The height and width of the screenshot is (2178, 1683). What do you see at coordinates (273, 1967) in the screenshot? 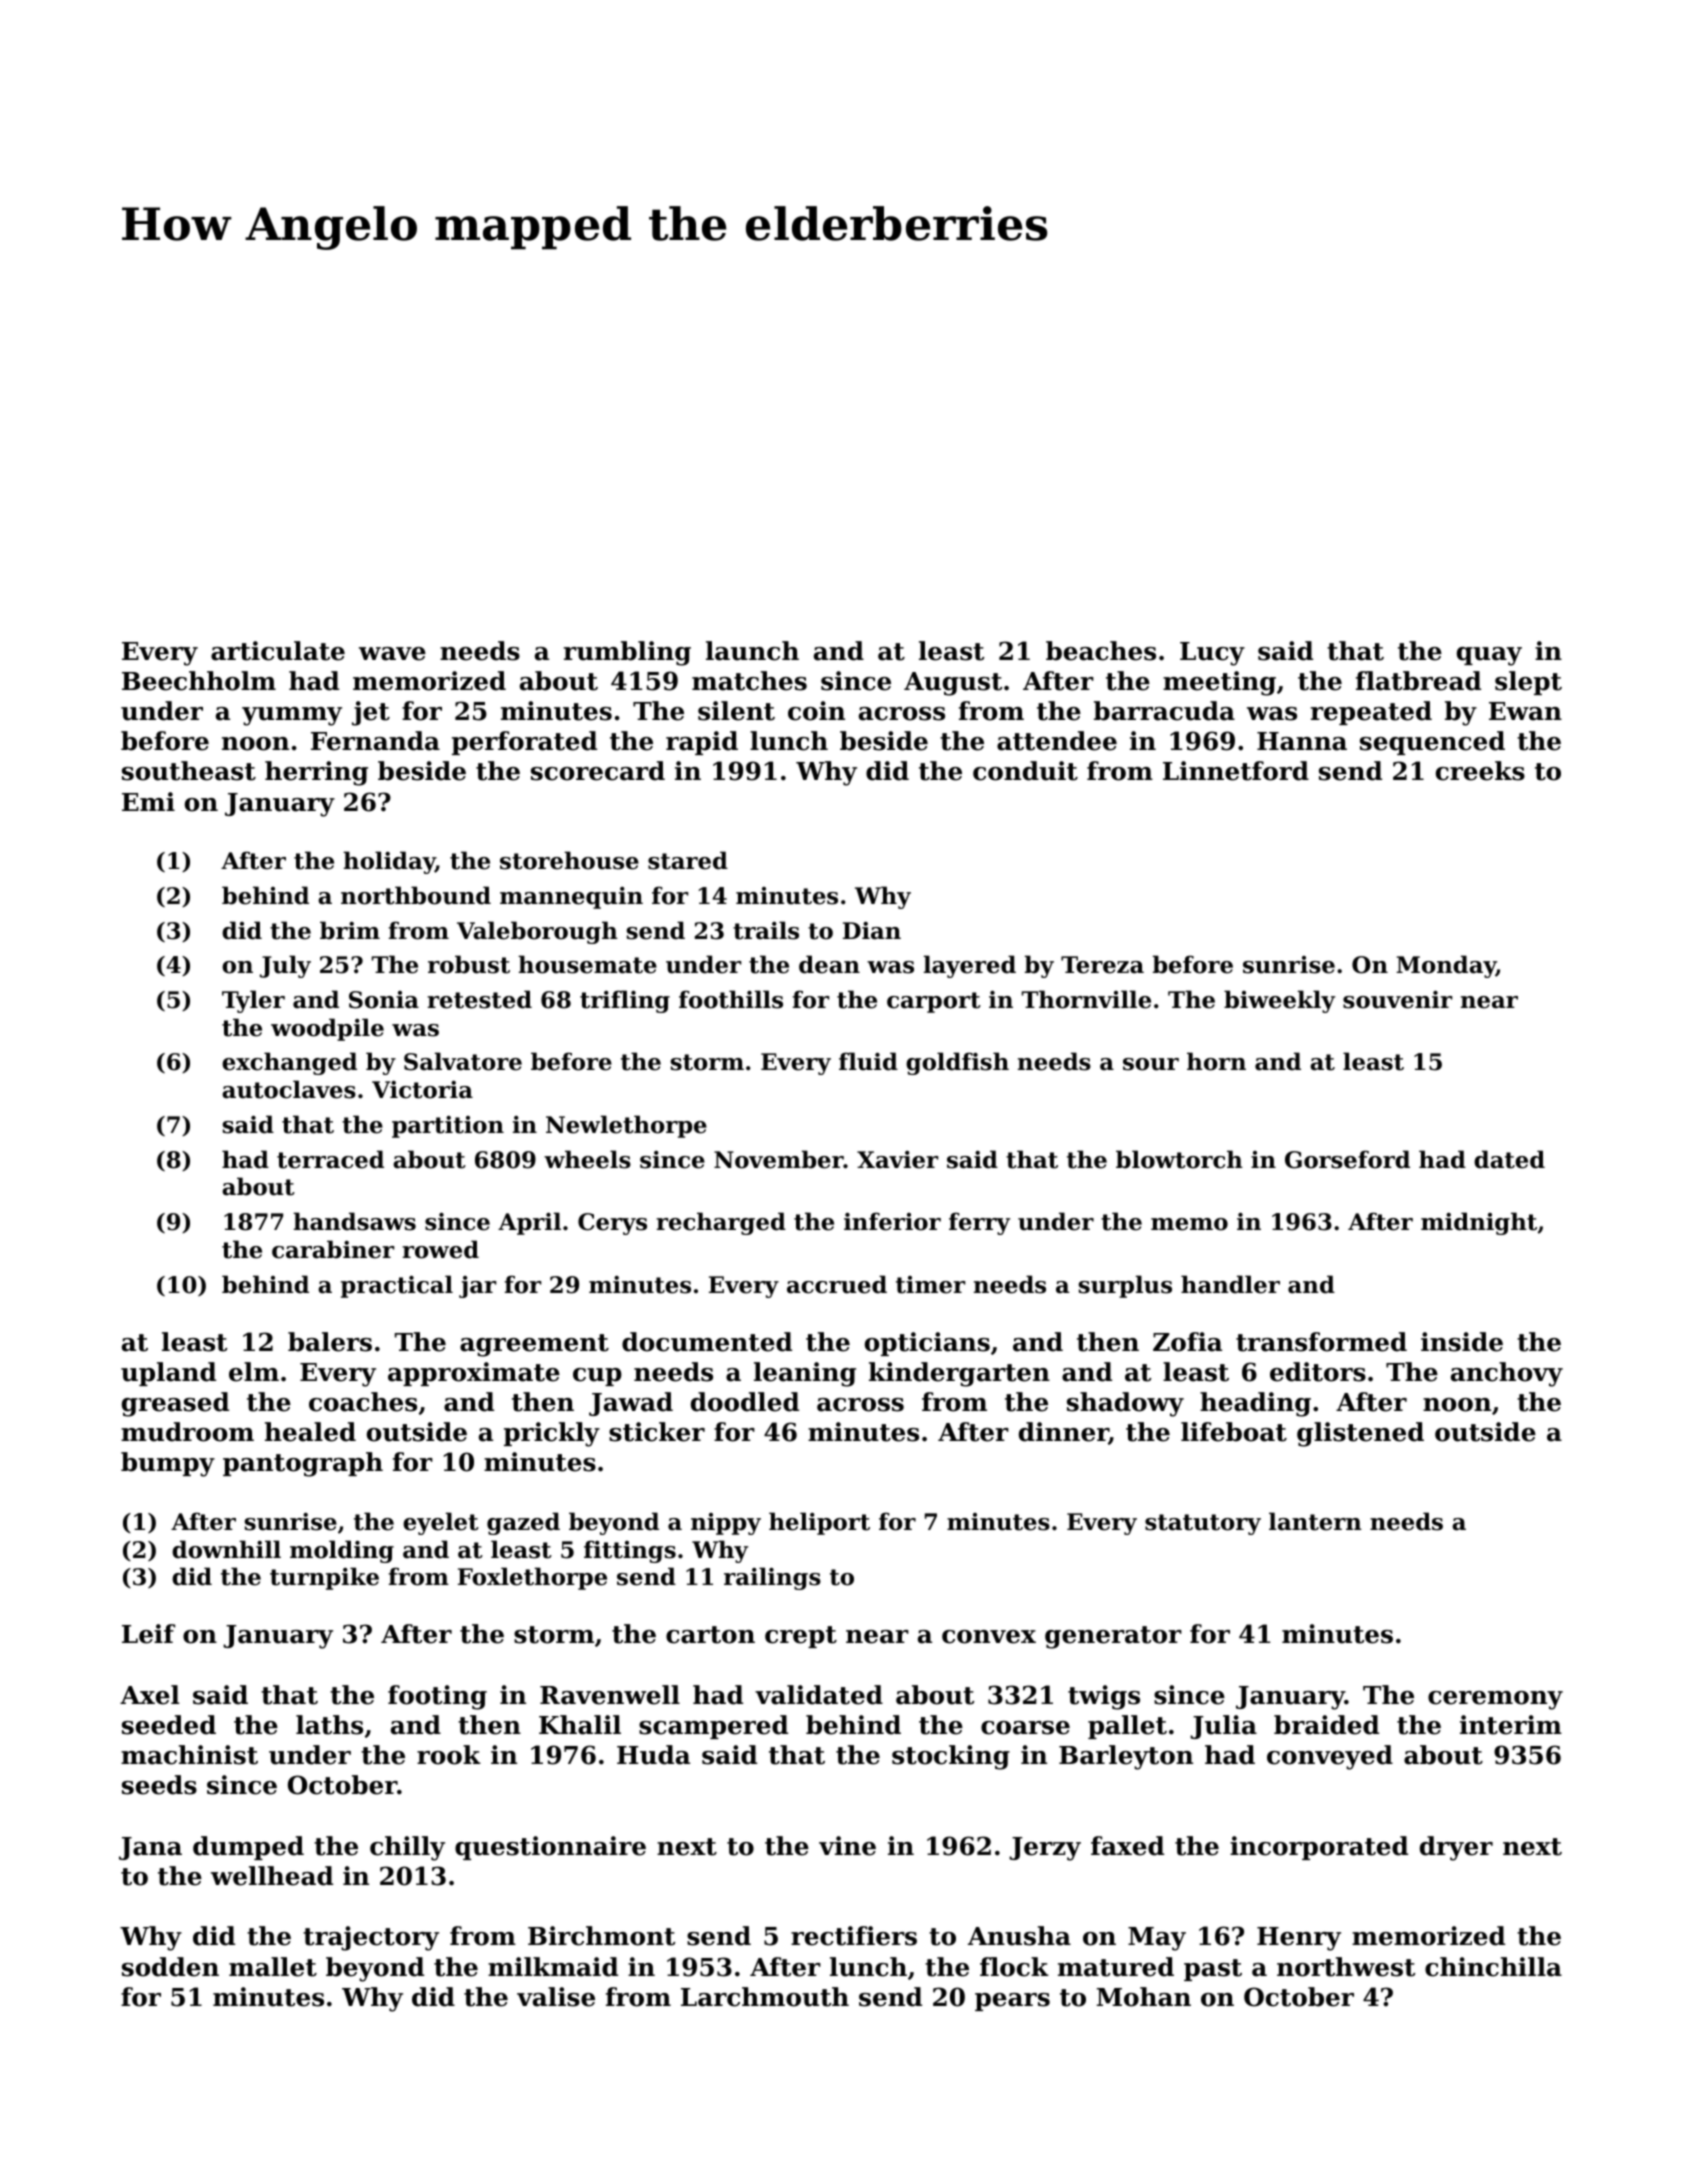
I see `mallet` at bounding box center [273, 1967].
